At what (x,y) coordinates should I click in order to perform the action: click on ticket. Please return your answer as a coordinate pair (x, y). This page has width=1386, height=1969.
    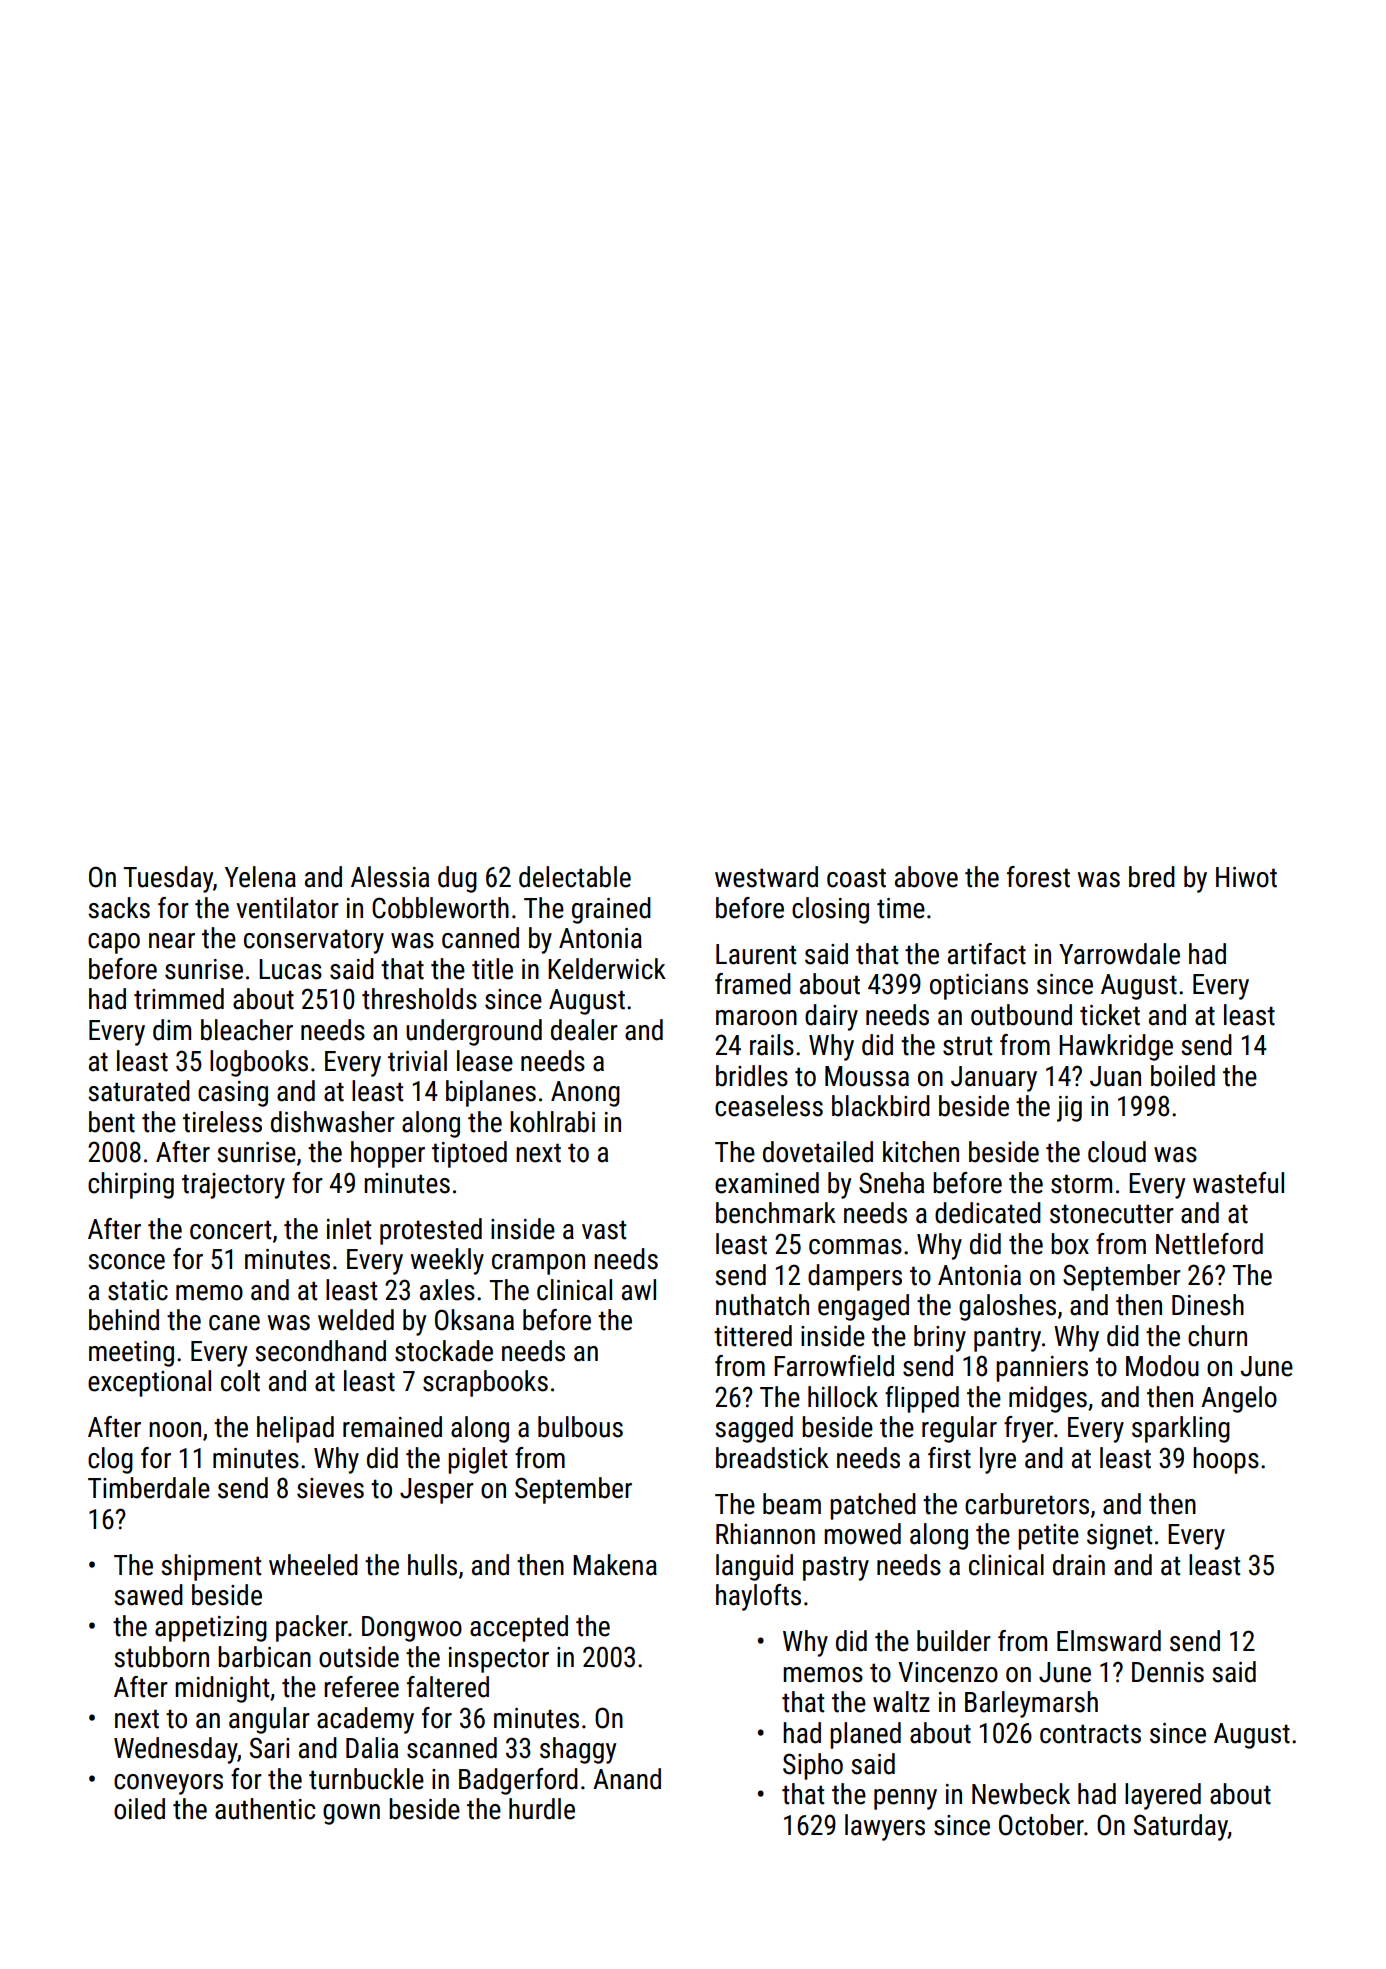
    Looking at the image, I should click on (1110, 1015).
